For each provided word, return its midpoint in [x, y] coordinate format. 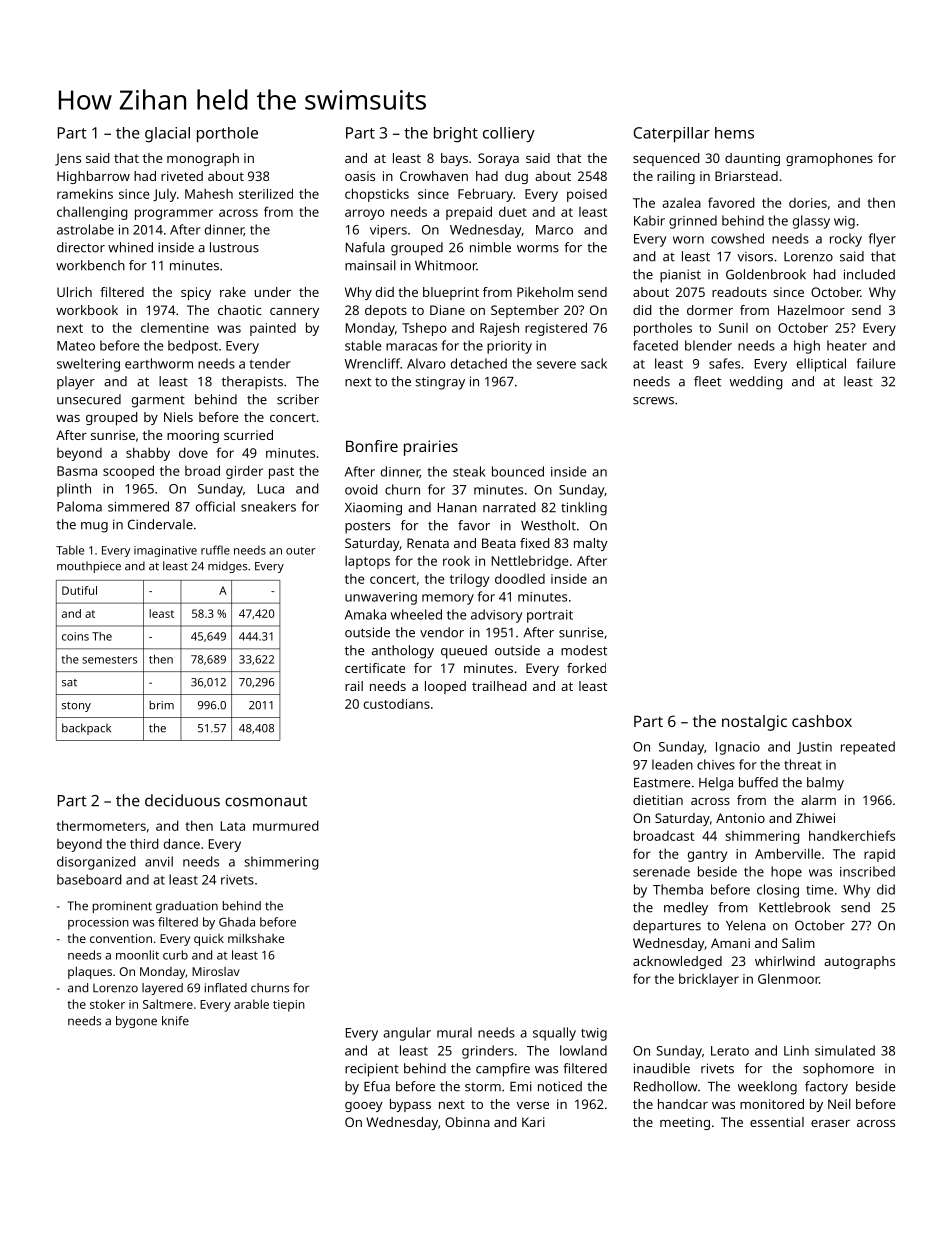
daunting [752, 159]
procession [98, 923]
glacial [167, 135]
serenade [661, 871]
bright [456, 135]
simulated [845, 1050]
